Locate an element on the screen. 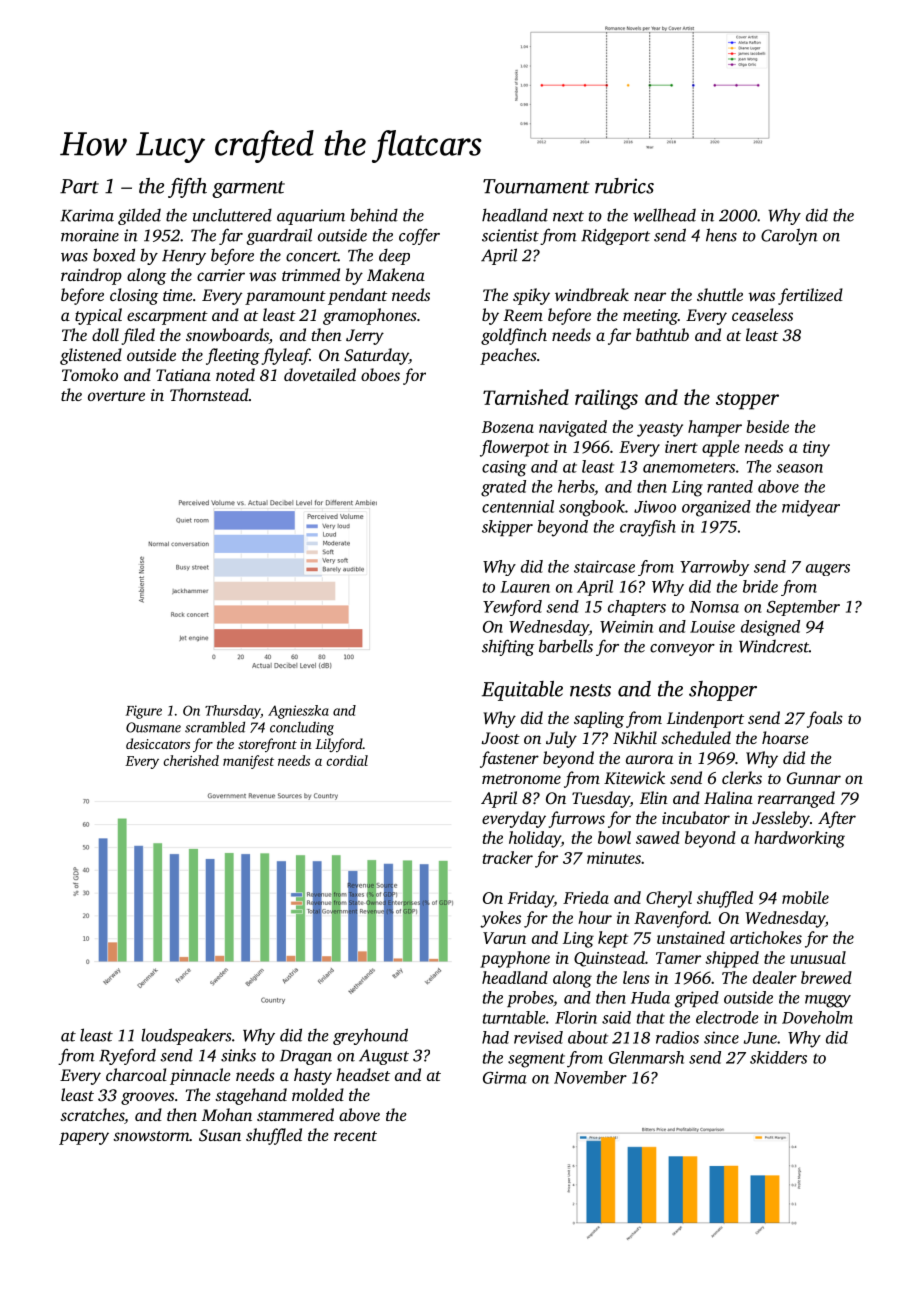 The width and height of the screenshot is (924, 1311). recent is located at coordinates (355, 1136).
